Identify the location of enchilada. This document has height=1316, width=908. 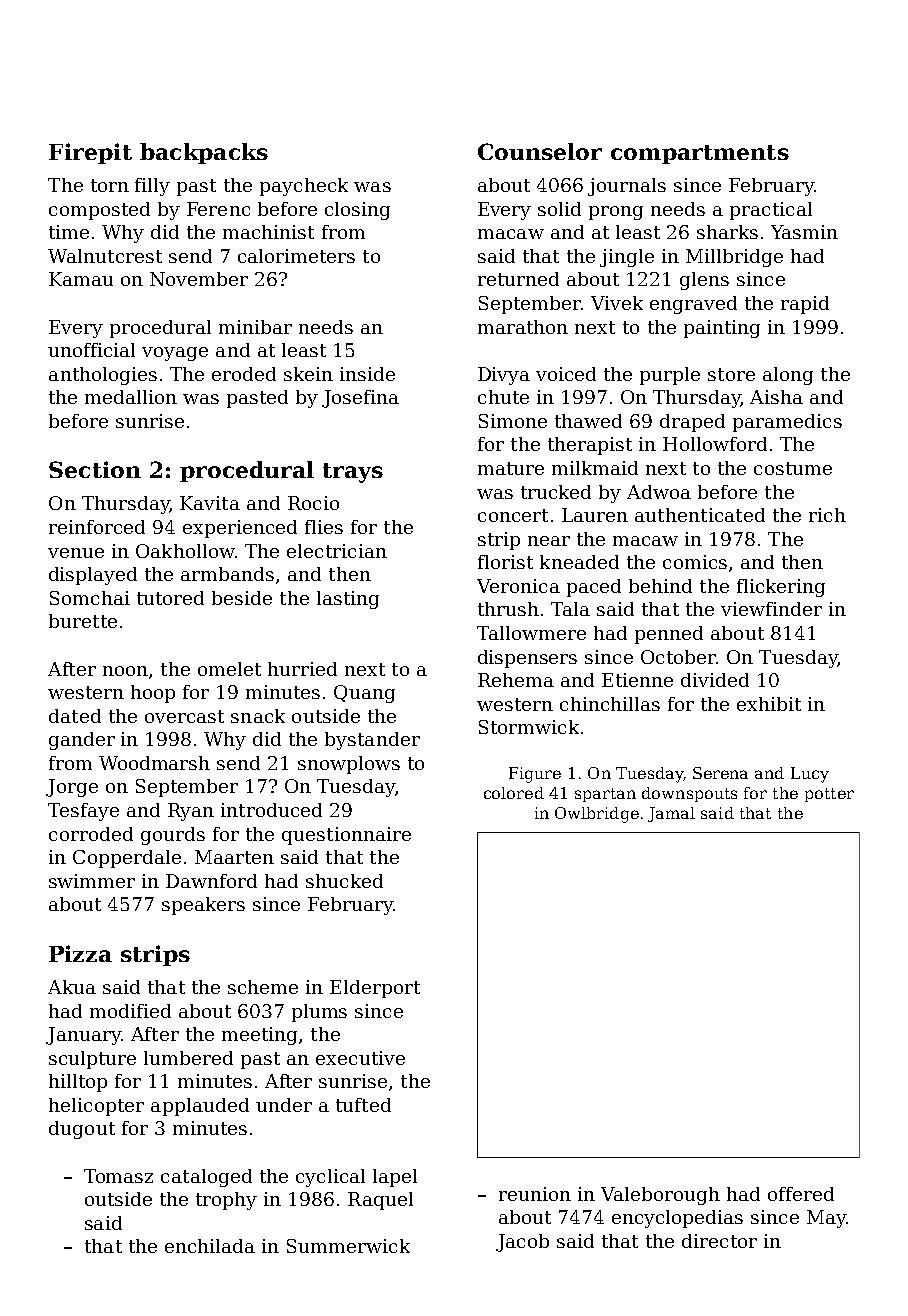
(210, 1246).
